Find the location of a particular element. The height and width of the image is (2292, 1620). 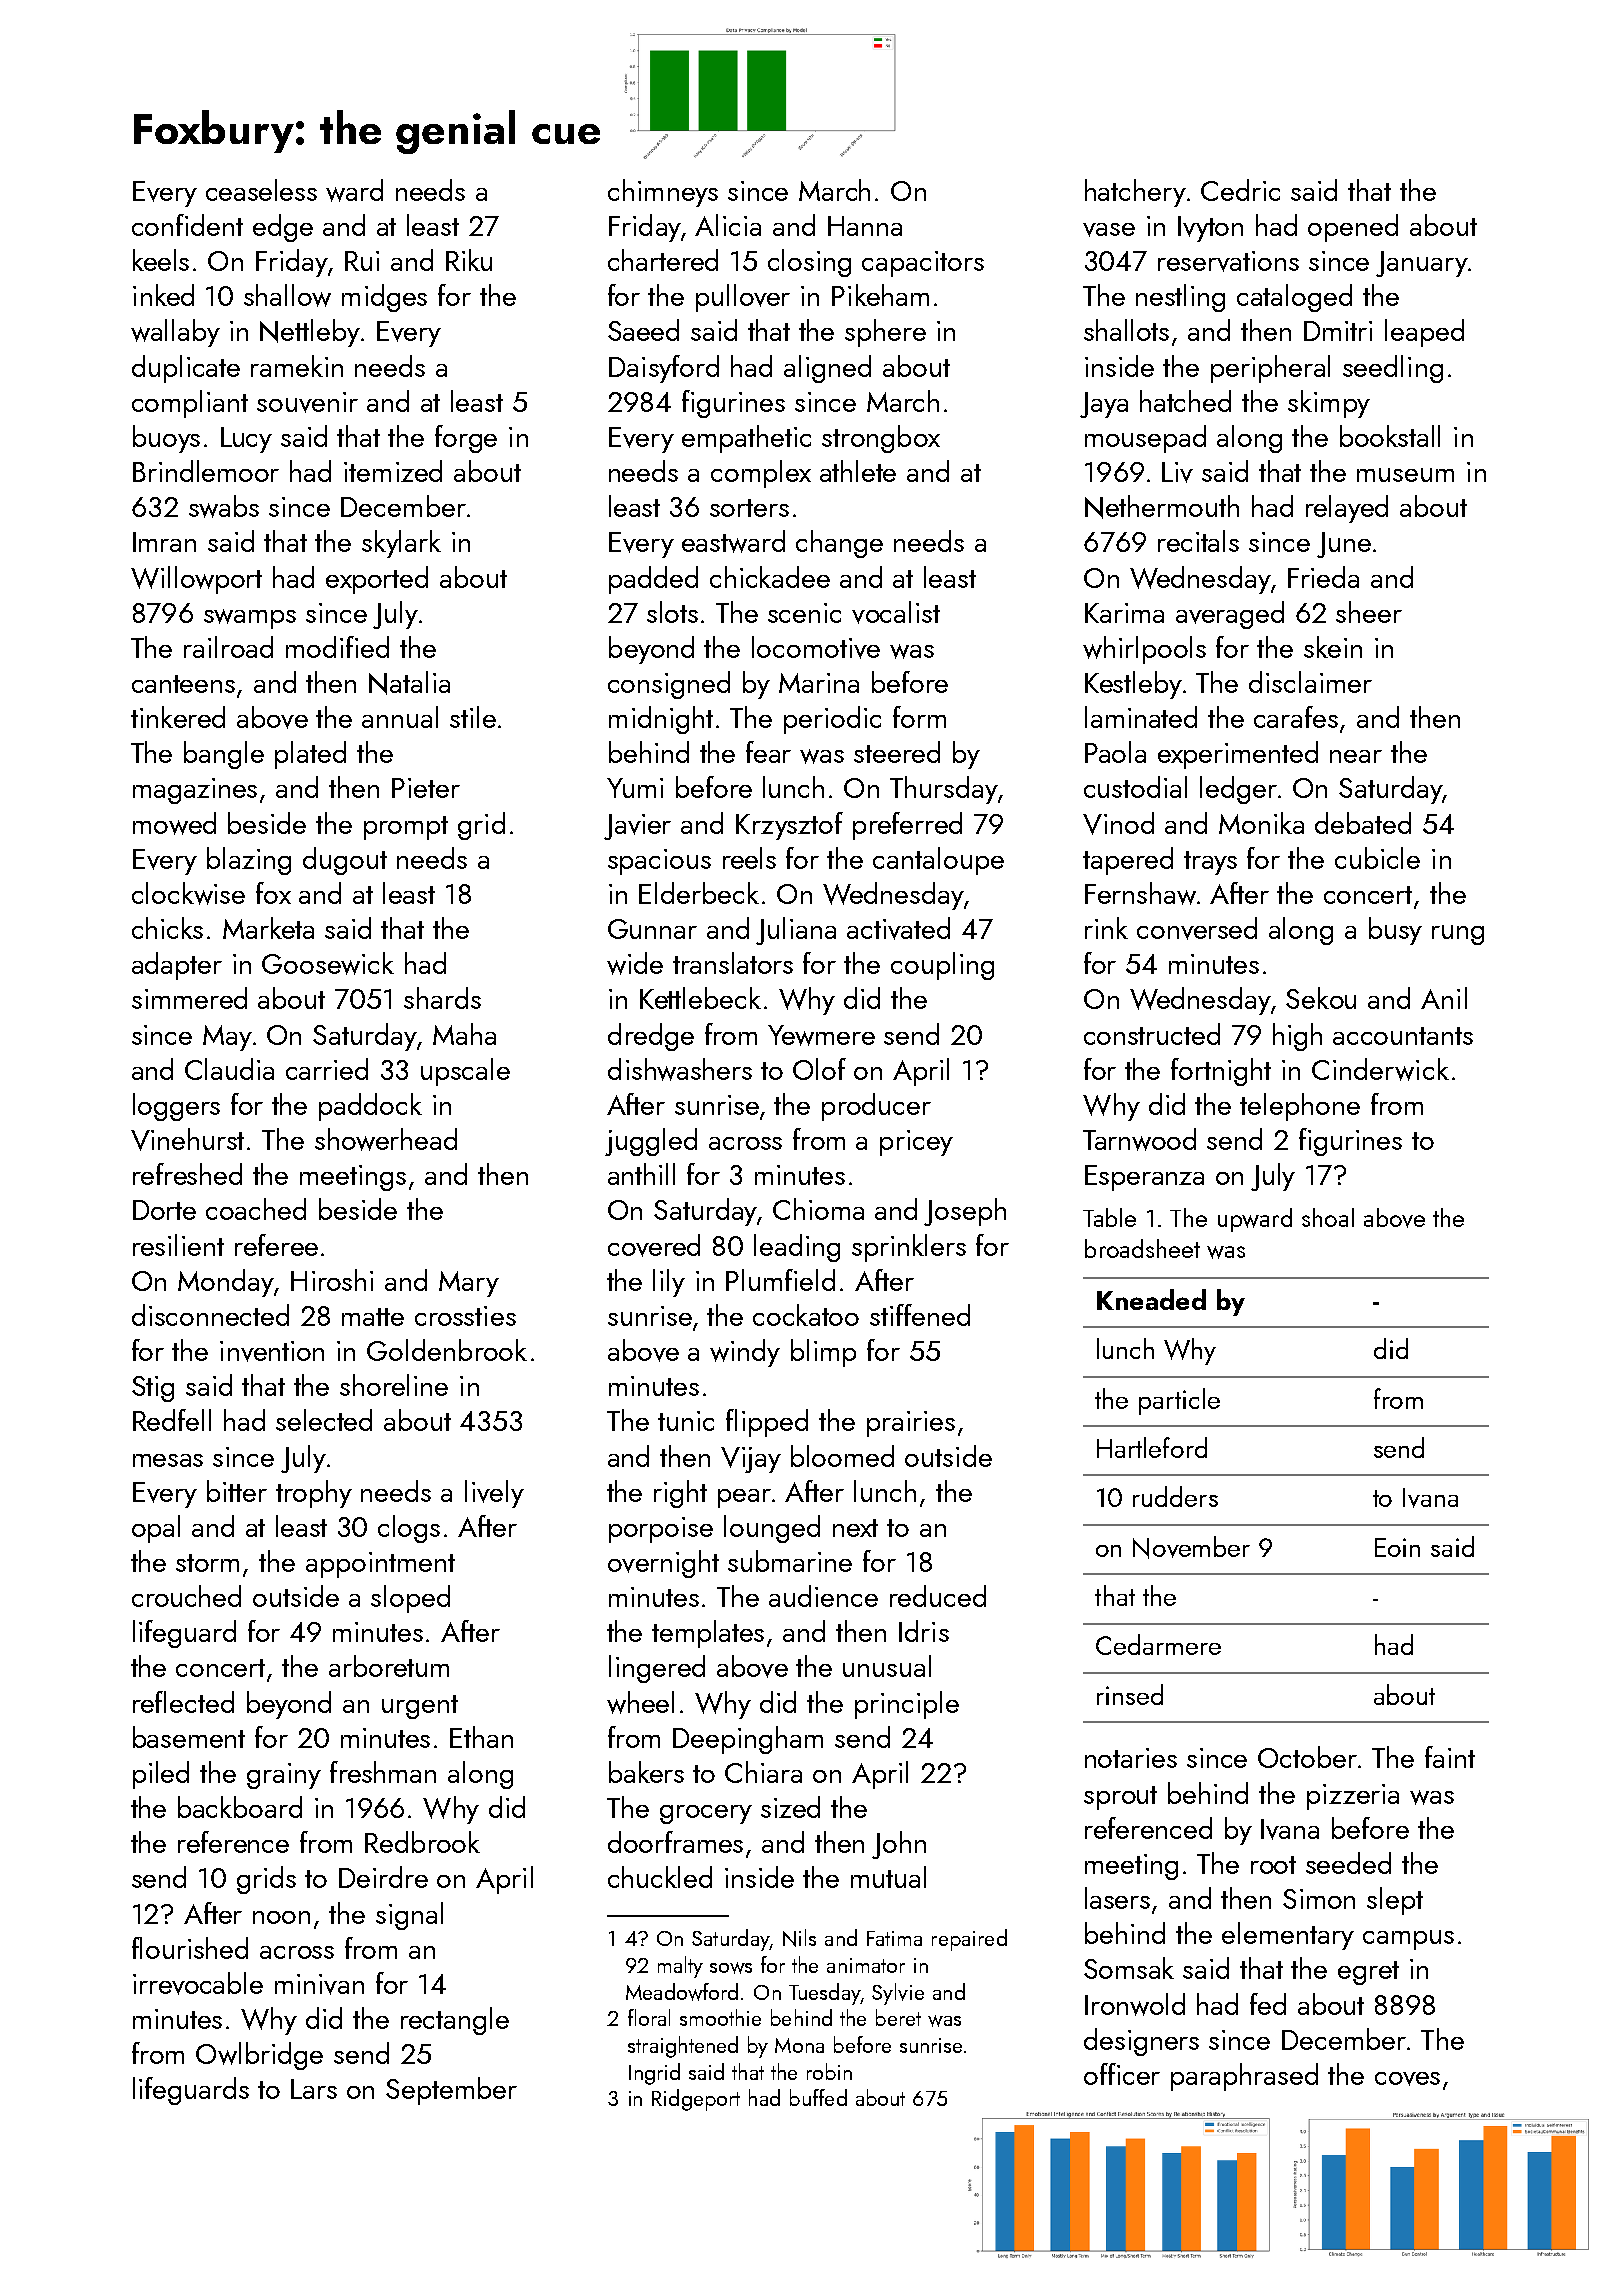

activated is located at coordinates (898, 928).
